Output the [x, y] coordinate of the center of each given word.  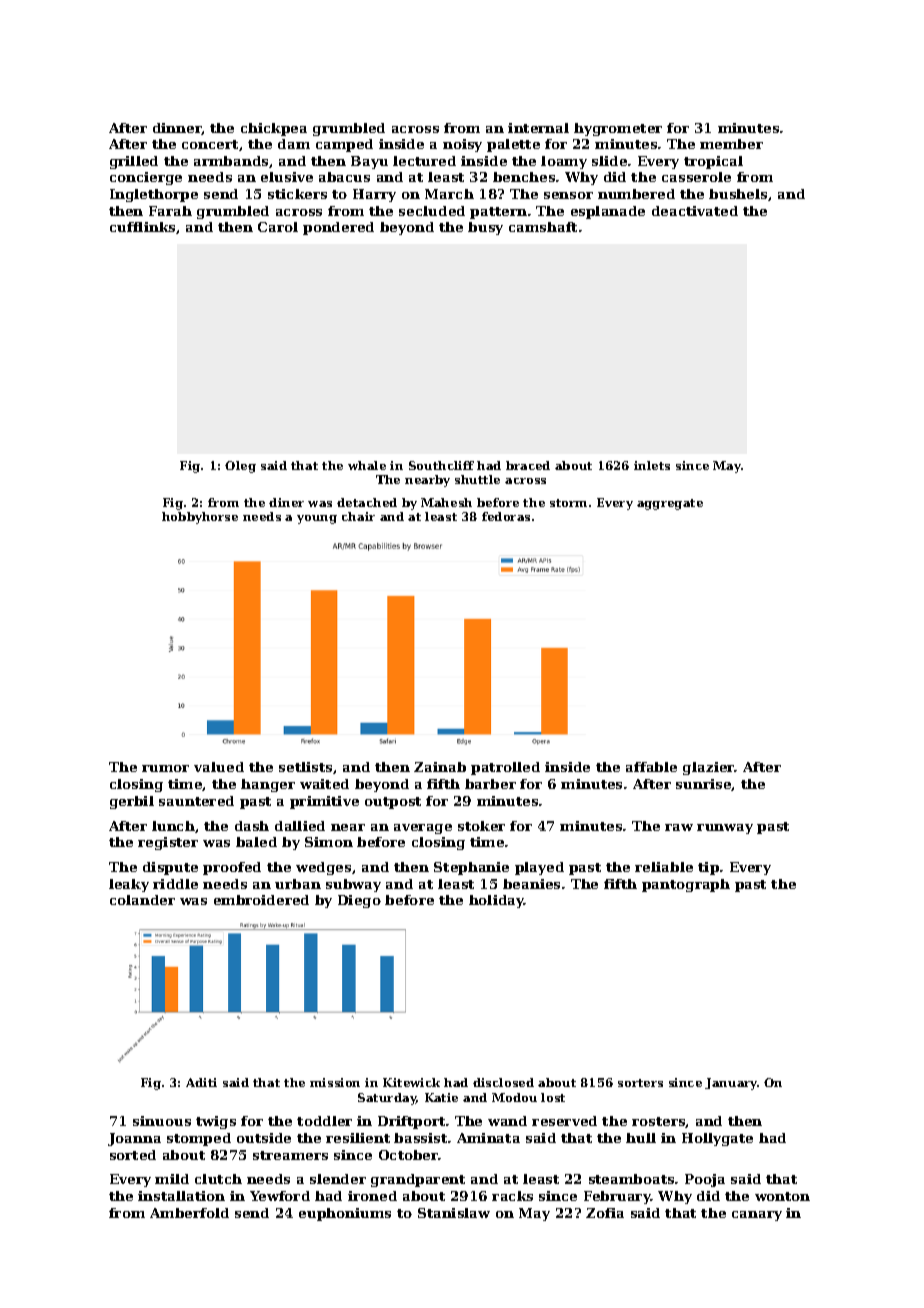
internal [538, 128]
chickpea [274, 129]
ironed [372, 1196]
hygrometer [618, 129]
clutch [218, 1179]
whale [367, 465]
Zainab [440, 767]
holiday [496, 901]
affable [651, 767]
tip [708, 868]
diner [286, 502]
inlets [652, 465]
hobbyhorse [200, 518]
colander [142, 900]
